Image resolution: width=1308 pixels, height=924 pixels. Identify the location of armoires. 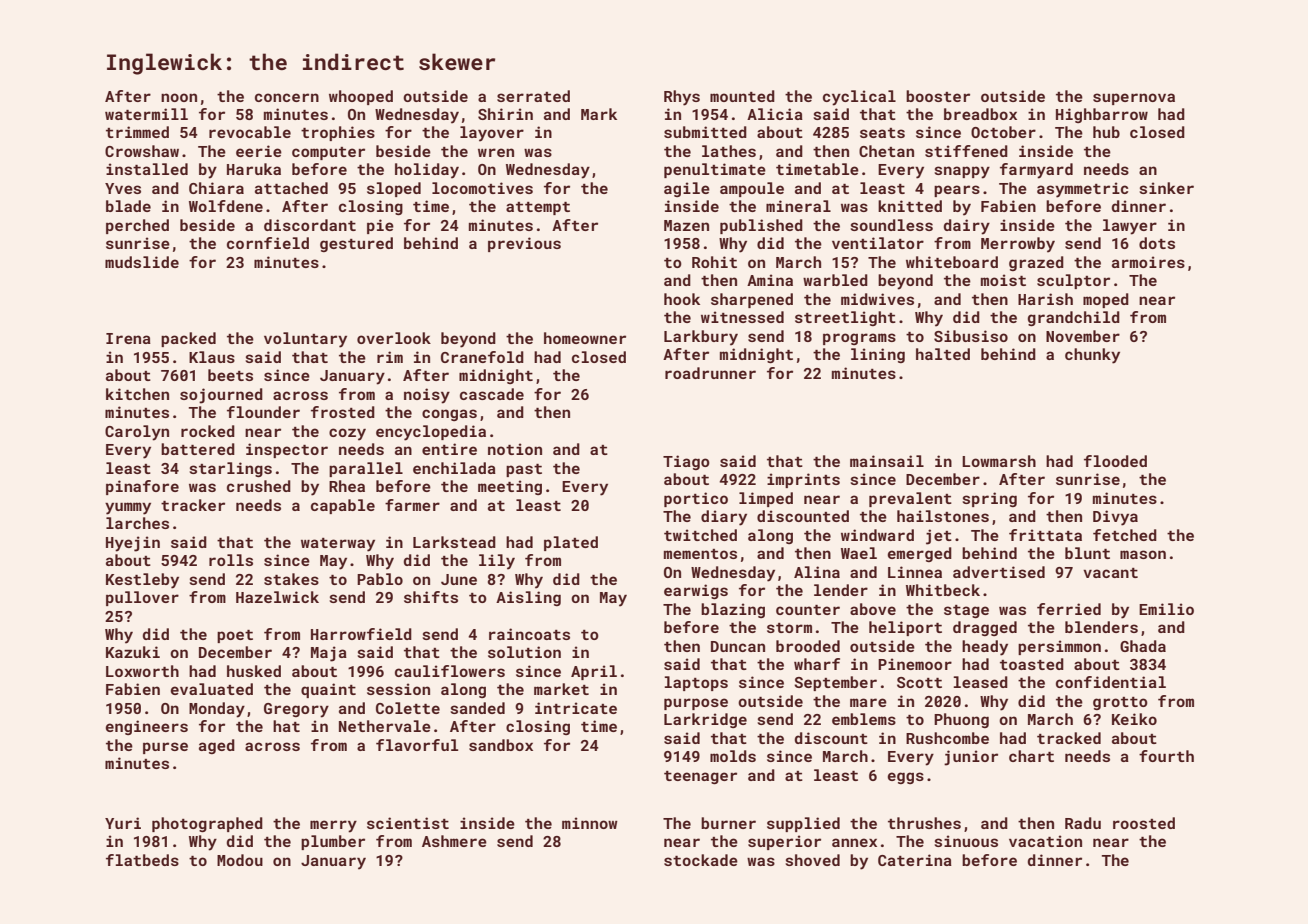
(1148, 262).
